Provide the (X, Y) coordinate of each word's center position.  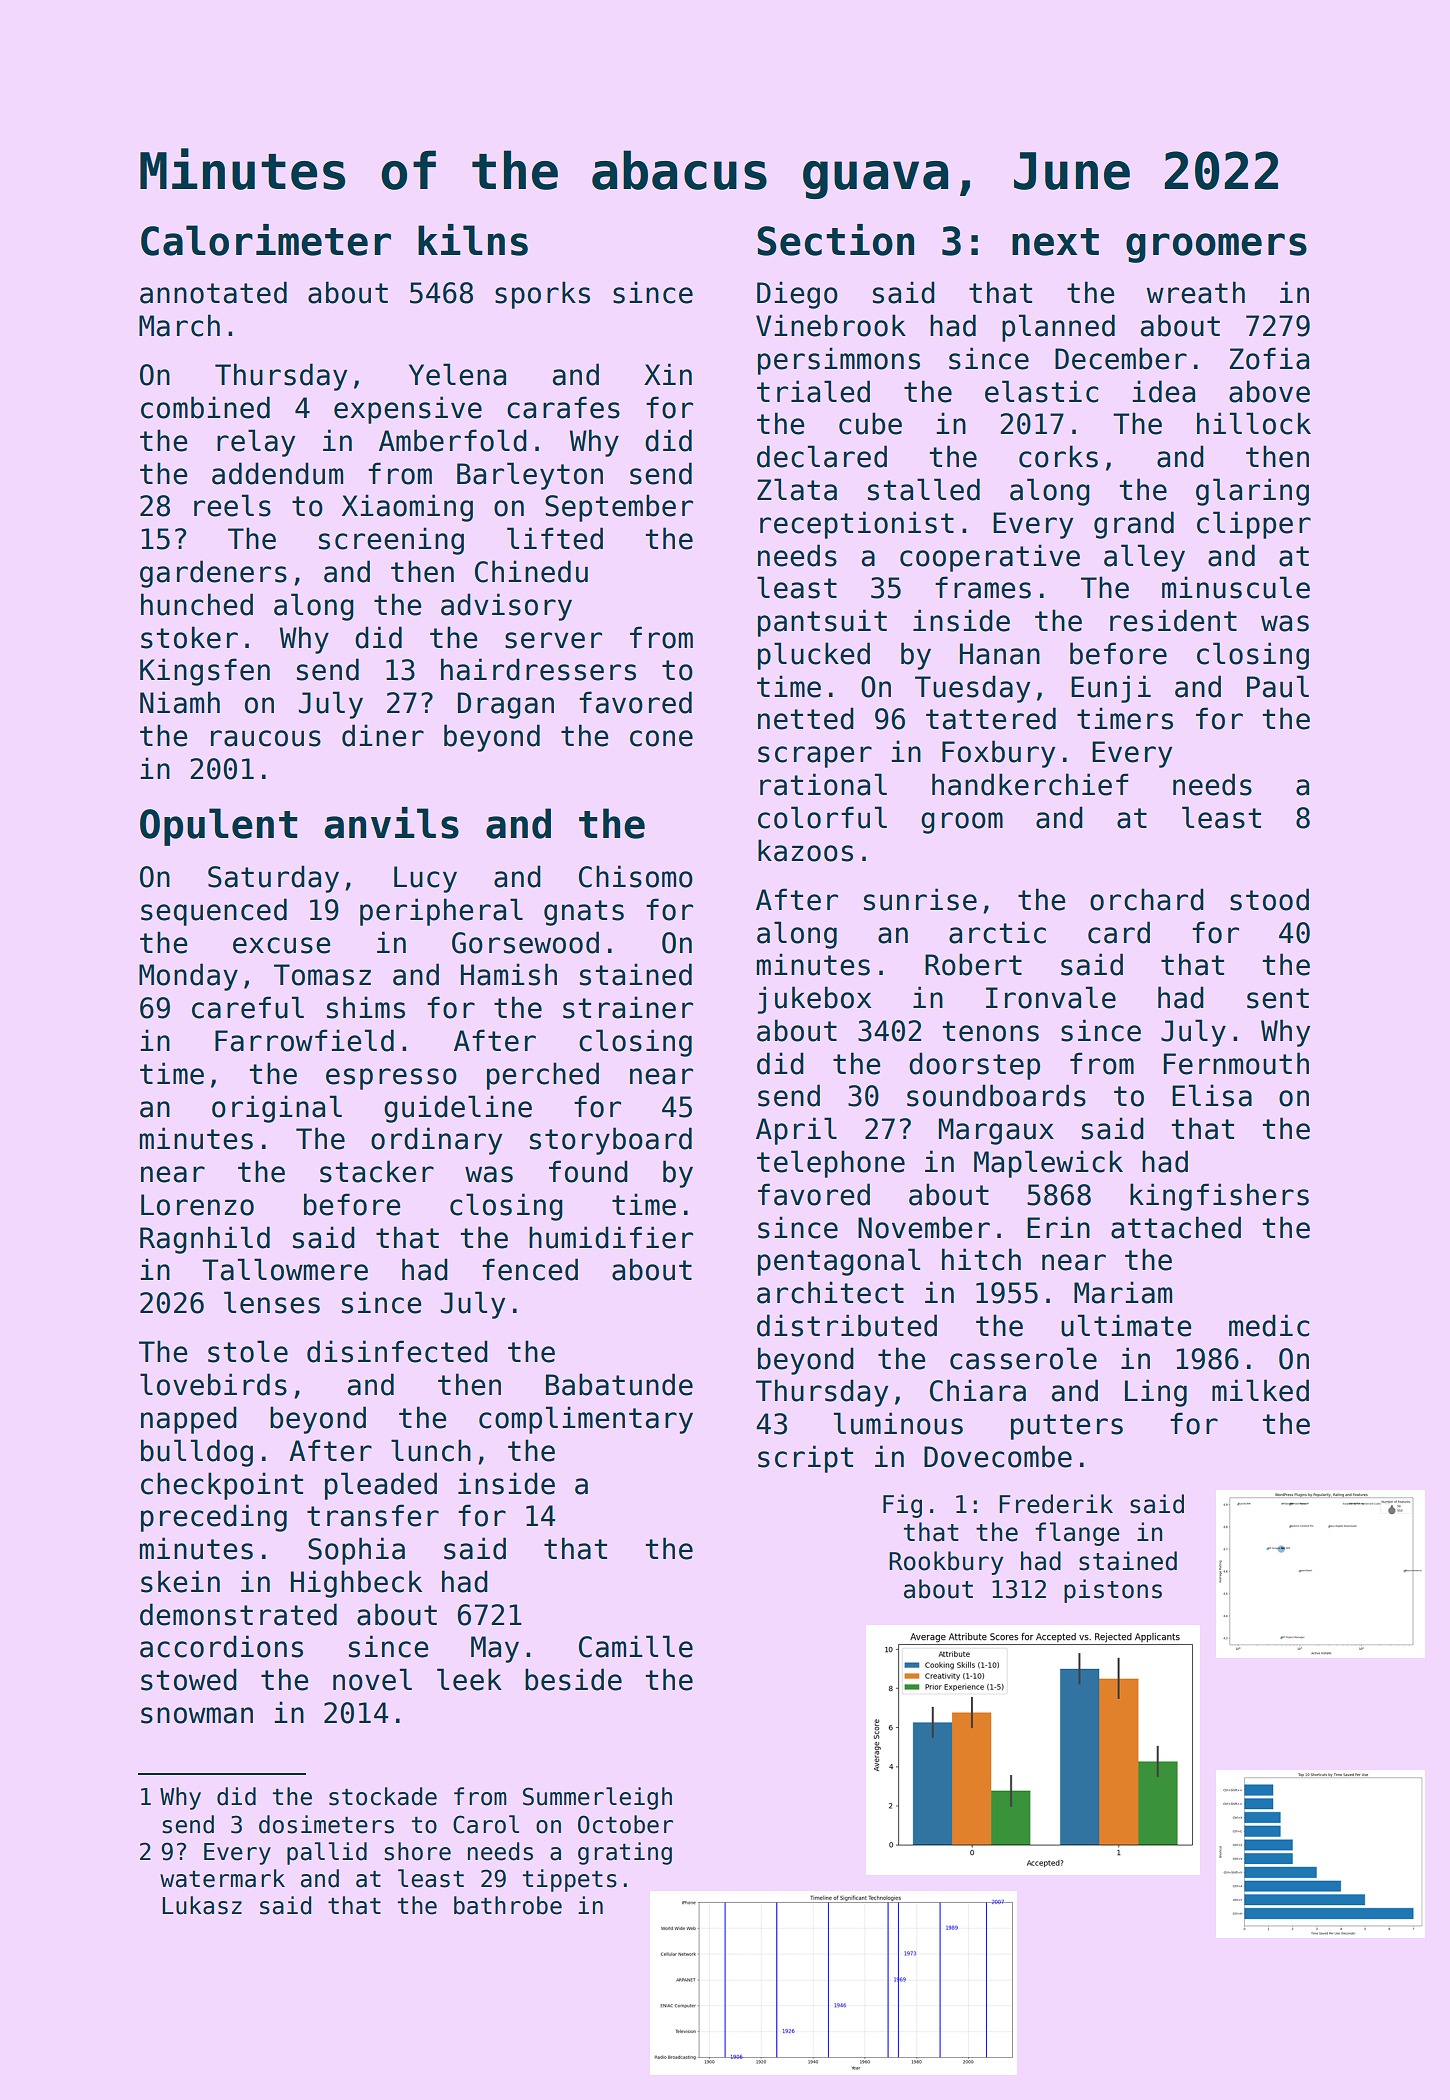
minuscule (1236, 587)
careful (248, 1007)
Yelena (457, 374)
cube (870, 423)
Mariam (1123, 1292)
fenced (530, 1269)
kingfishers (1219, 1197)
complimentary (586, 1420)
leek (469, 1679)
